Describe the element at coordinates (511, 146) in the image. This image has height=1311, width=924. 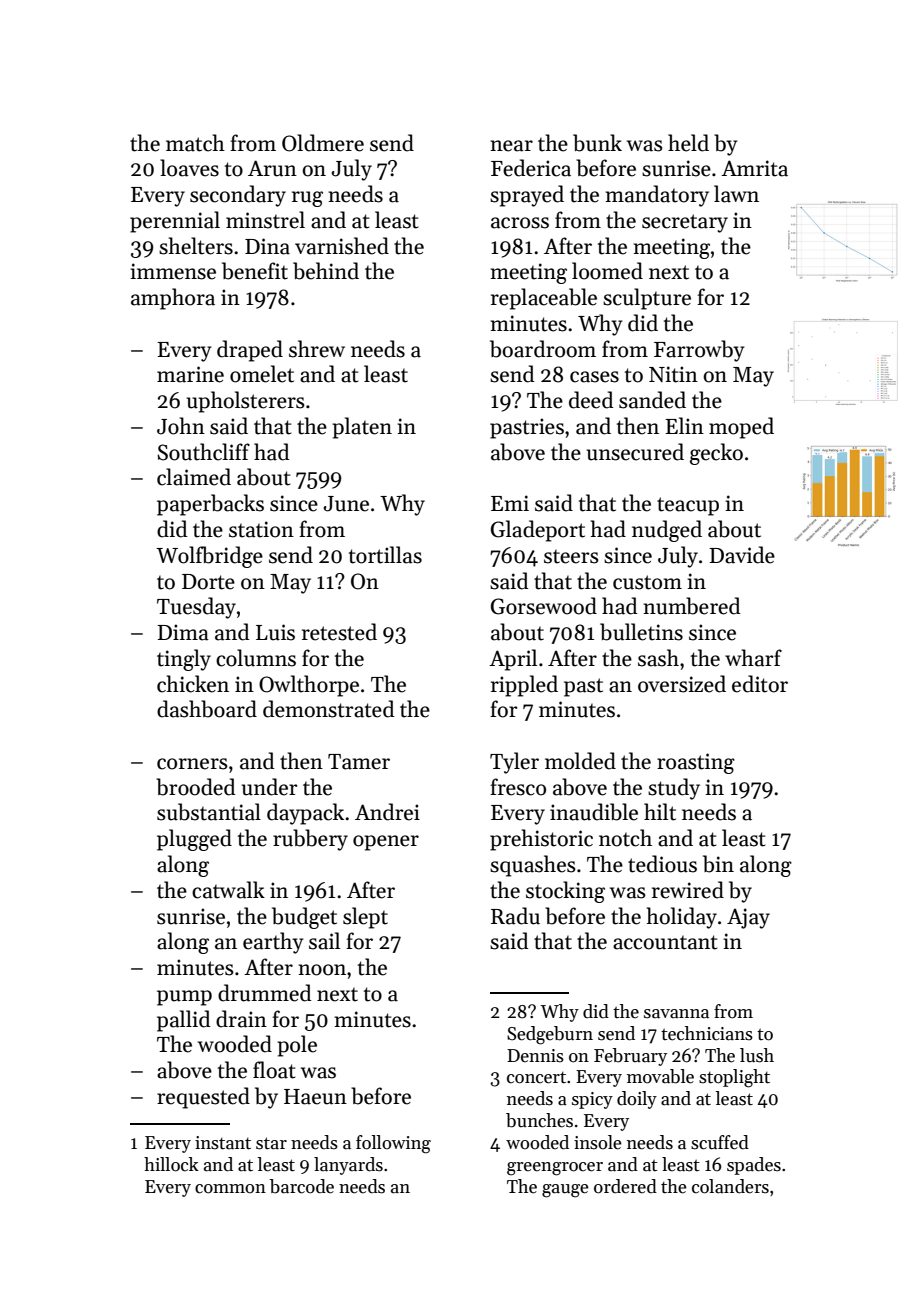
I see `near` at that location.
